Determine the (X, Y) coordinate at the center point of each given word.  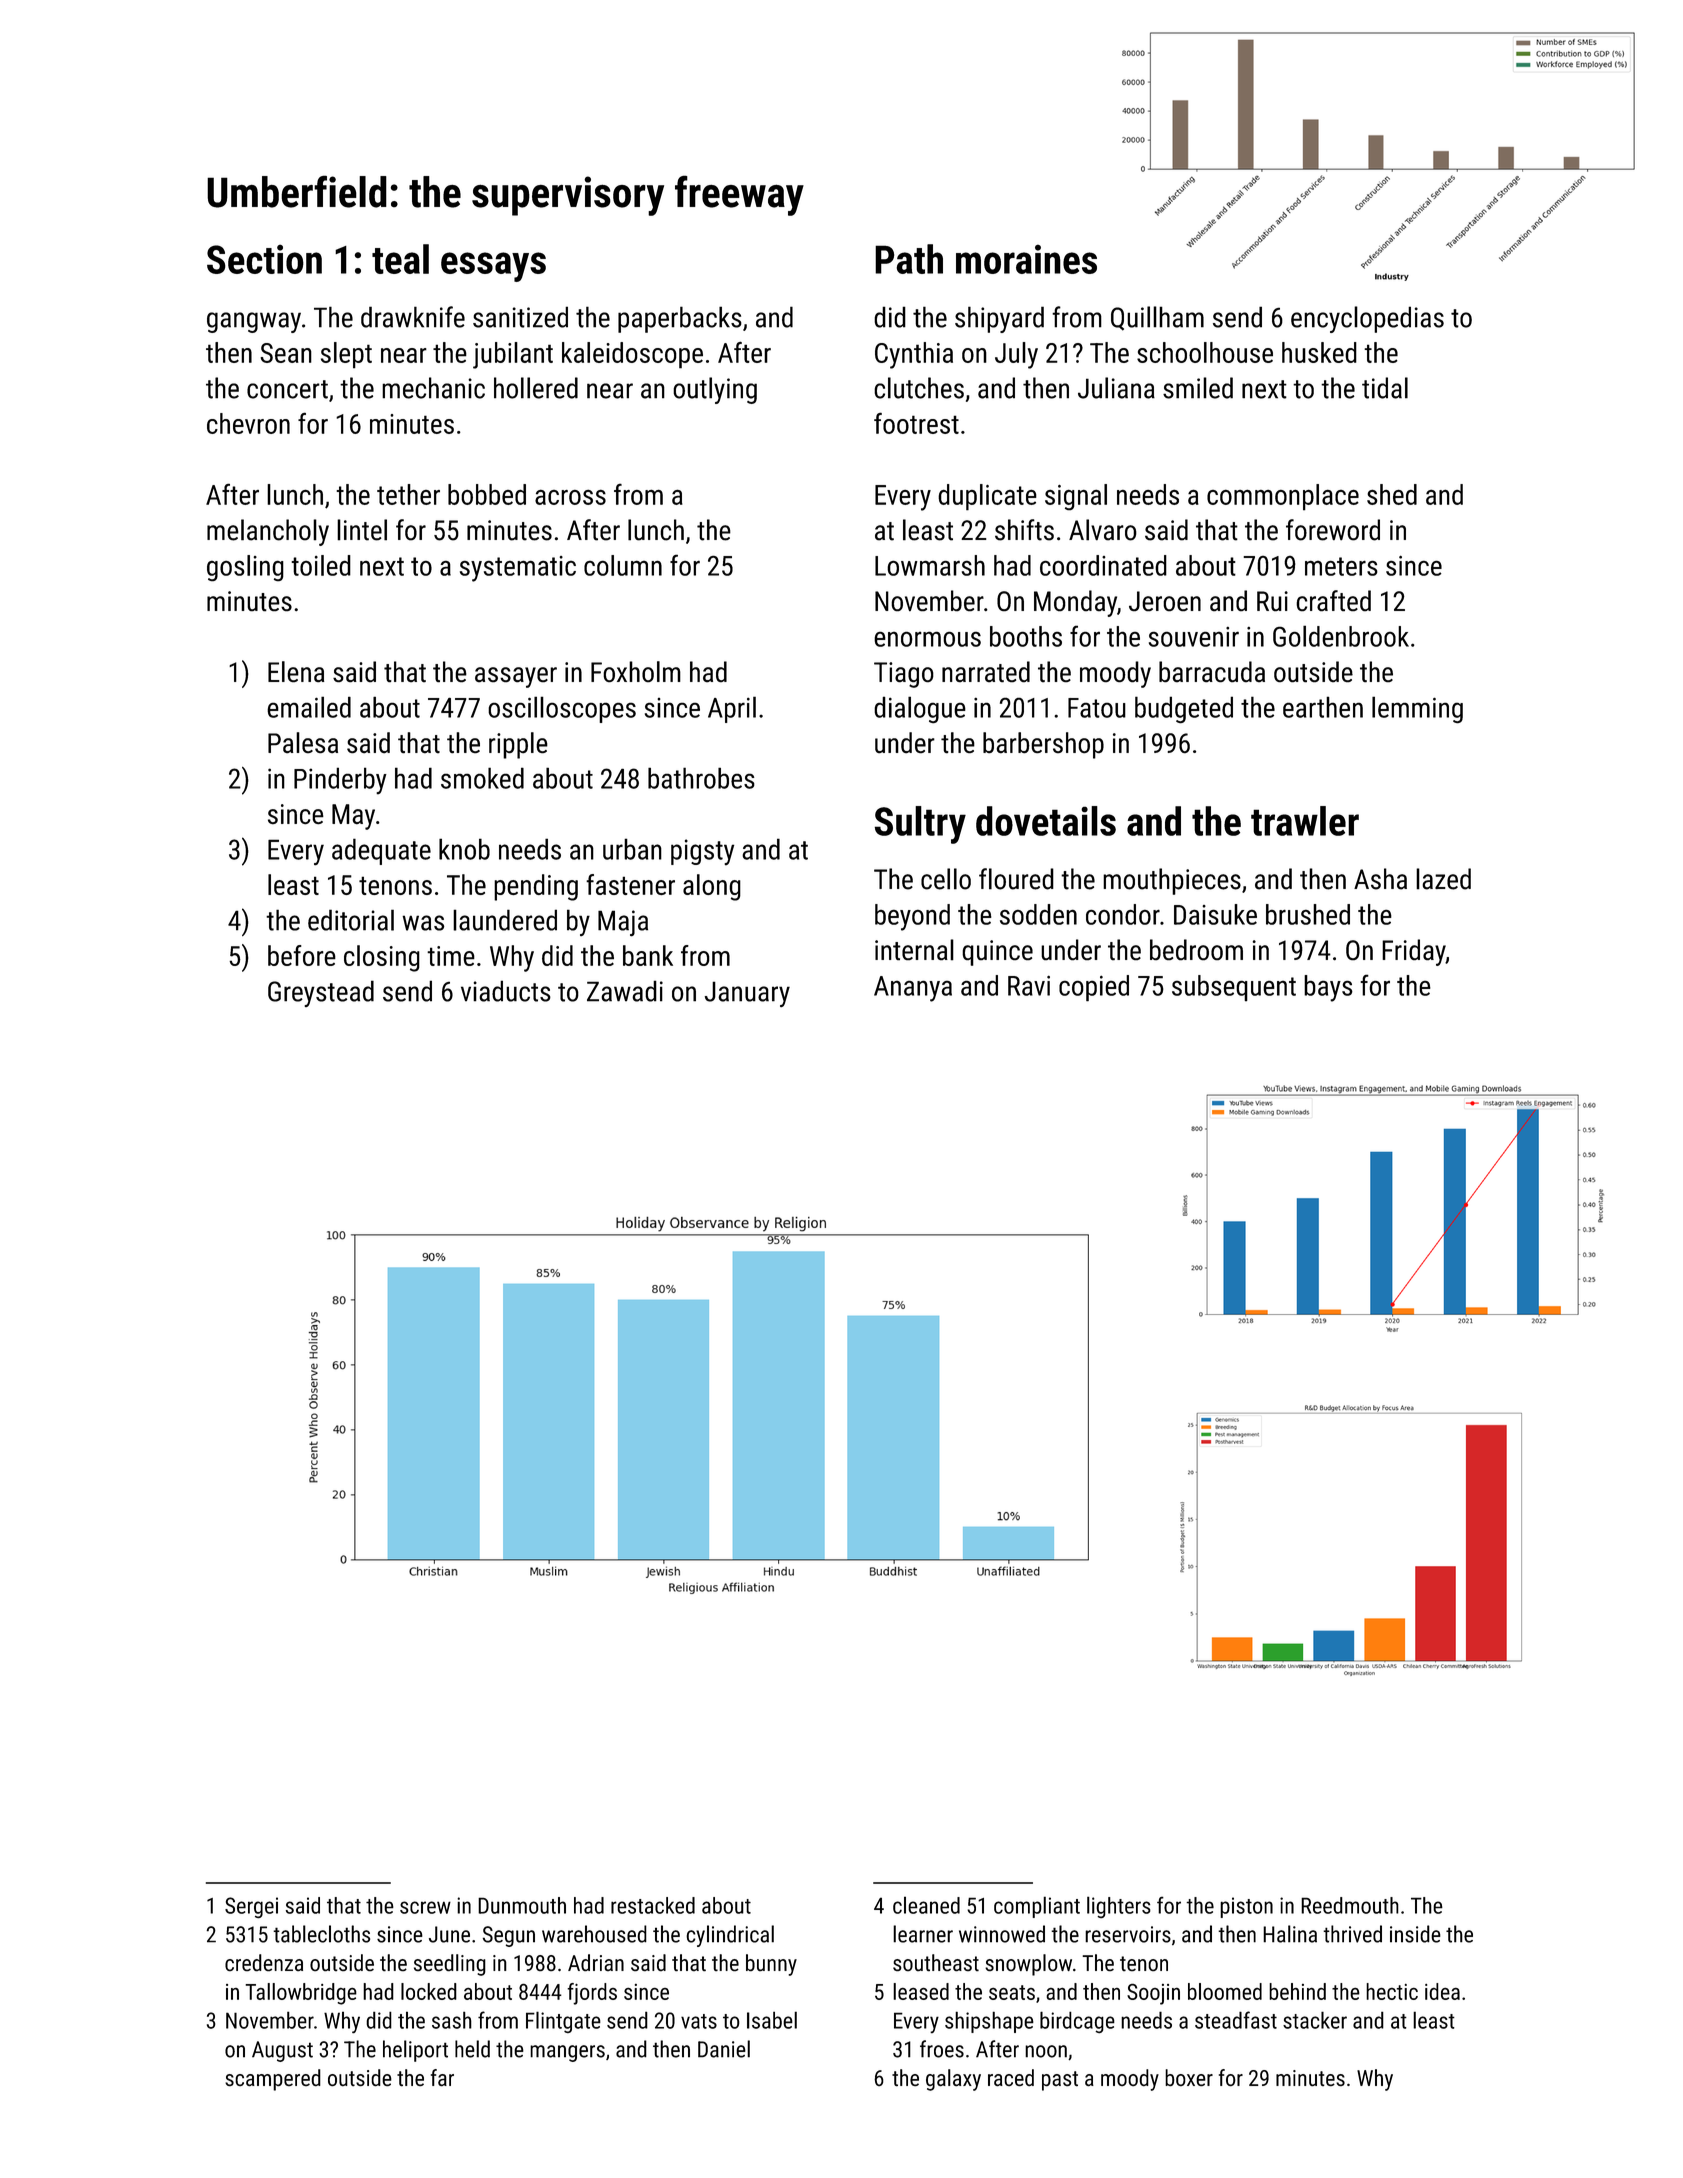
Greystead (321, 993)
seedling (450, 1965)
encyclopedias (1367, 319)
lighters (1119, 1907)
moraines (1026, 259)
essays (493, 267)
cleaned (926, 1905)
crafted (1333, 601)
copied (1094, 988)
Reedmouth (1350, 1905)
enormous (927, 639)
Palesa (303, 743)
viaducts (506, 991)
